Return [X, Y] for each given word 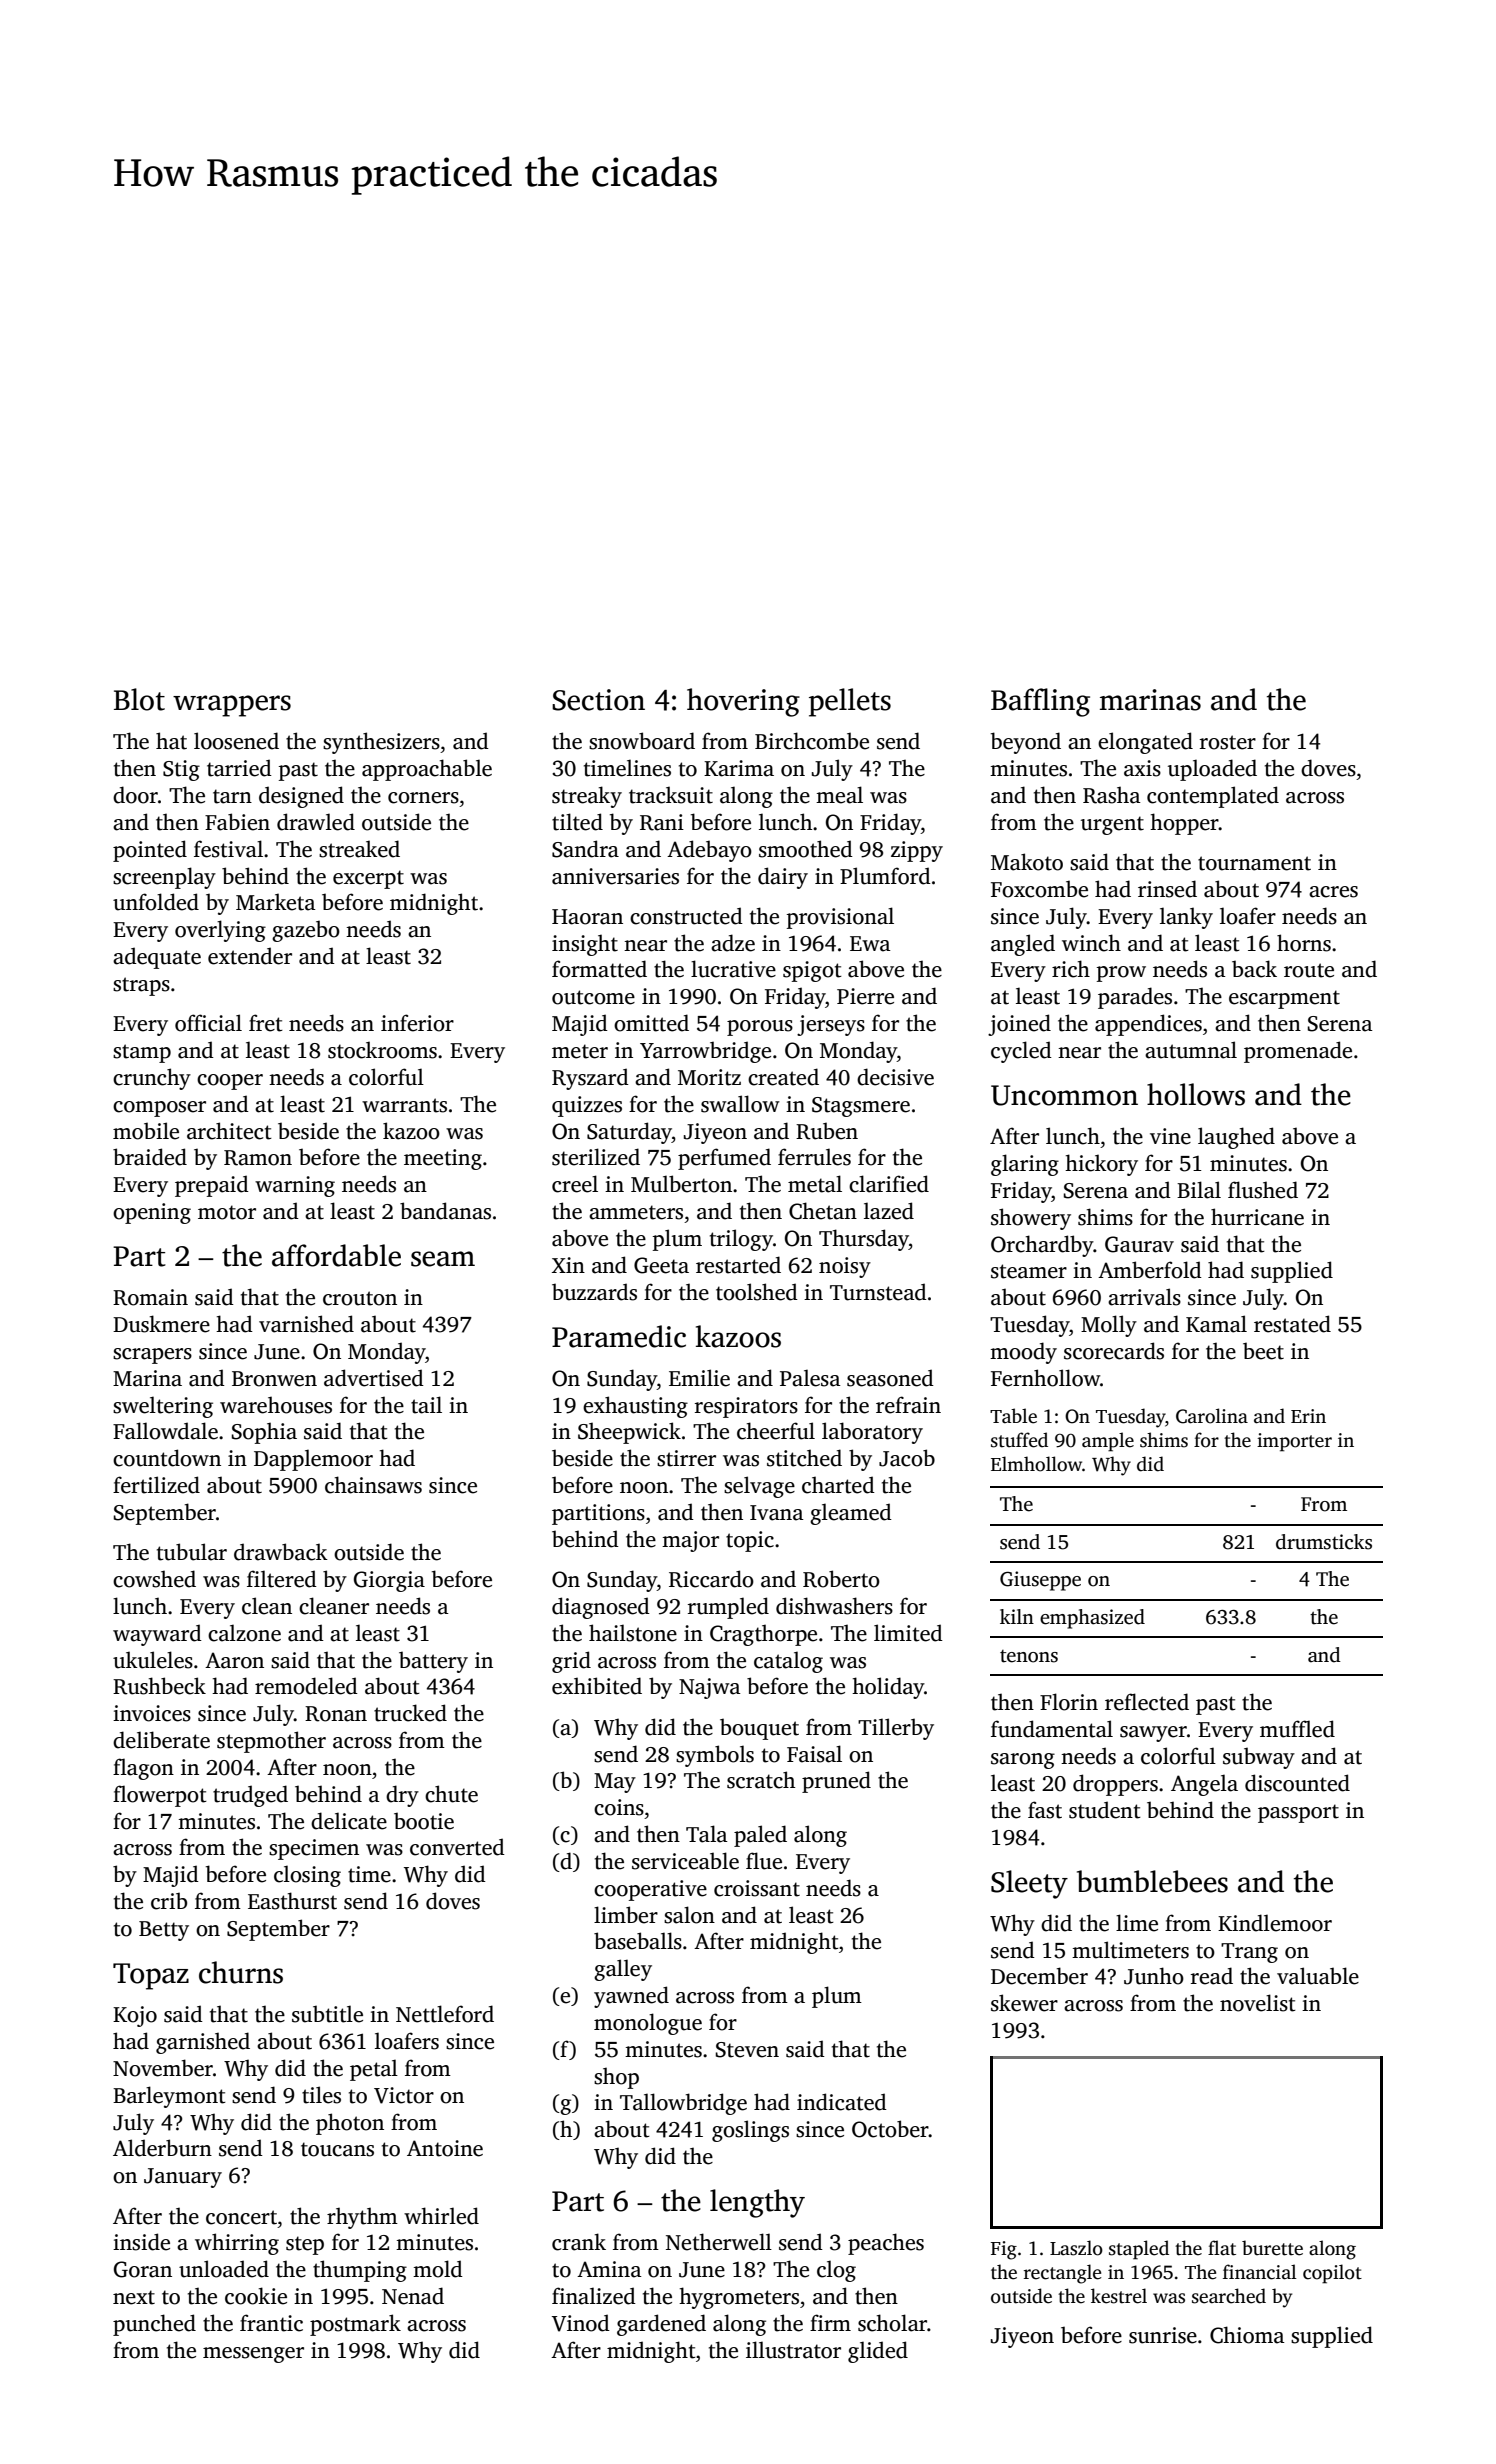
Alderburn [162, 2148]
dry [402, 1796]
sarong [1023, 1761]
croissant [757, 1888]
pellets [850, 702]
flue [764, 1861]
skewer [1024, 2003]
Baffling [1040, 702]
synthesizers [381, 743]
